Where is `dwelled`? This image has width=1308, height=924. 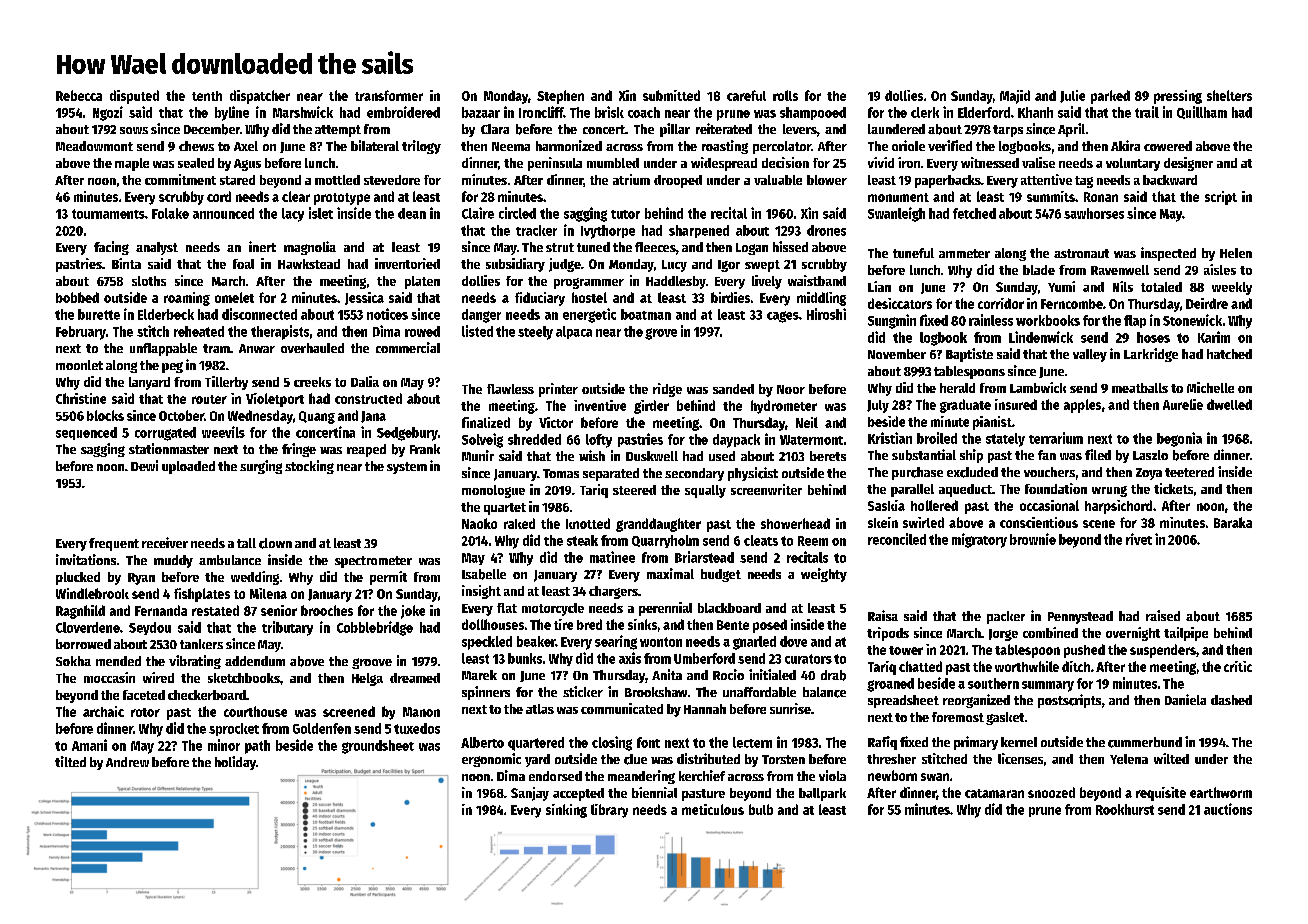 dwelled is located at coordinates (1229, 404).
